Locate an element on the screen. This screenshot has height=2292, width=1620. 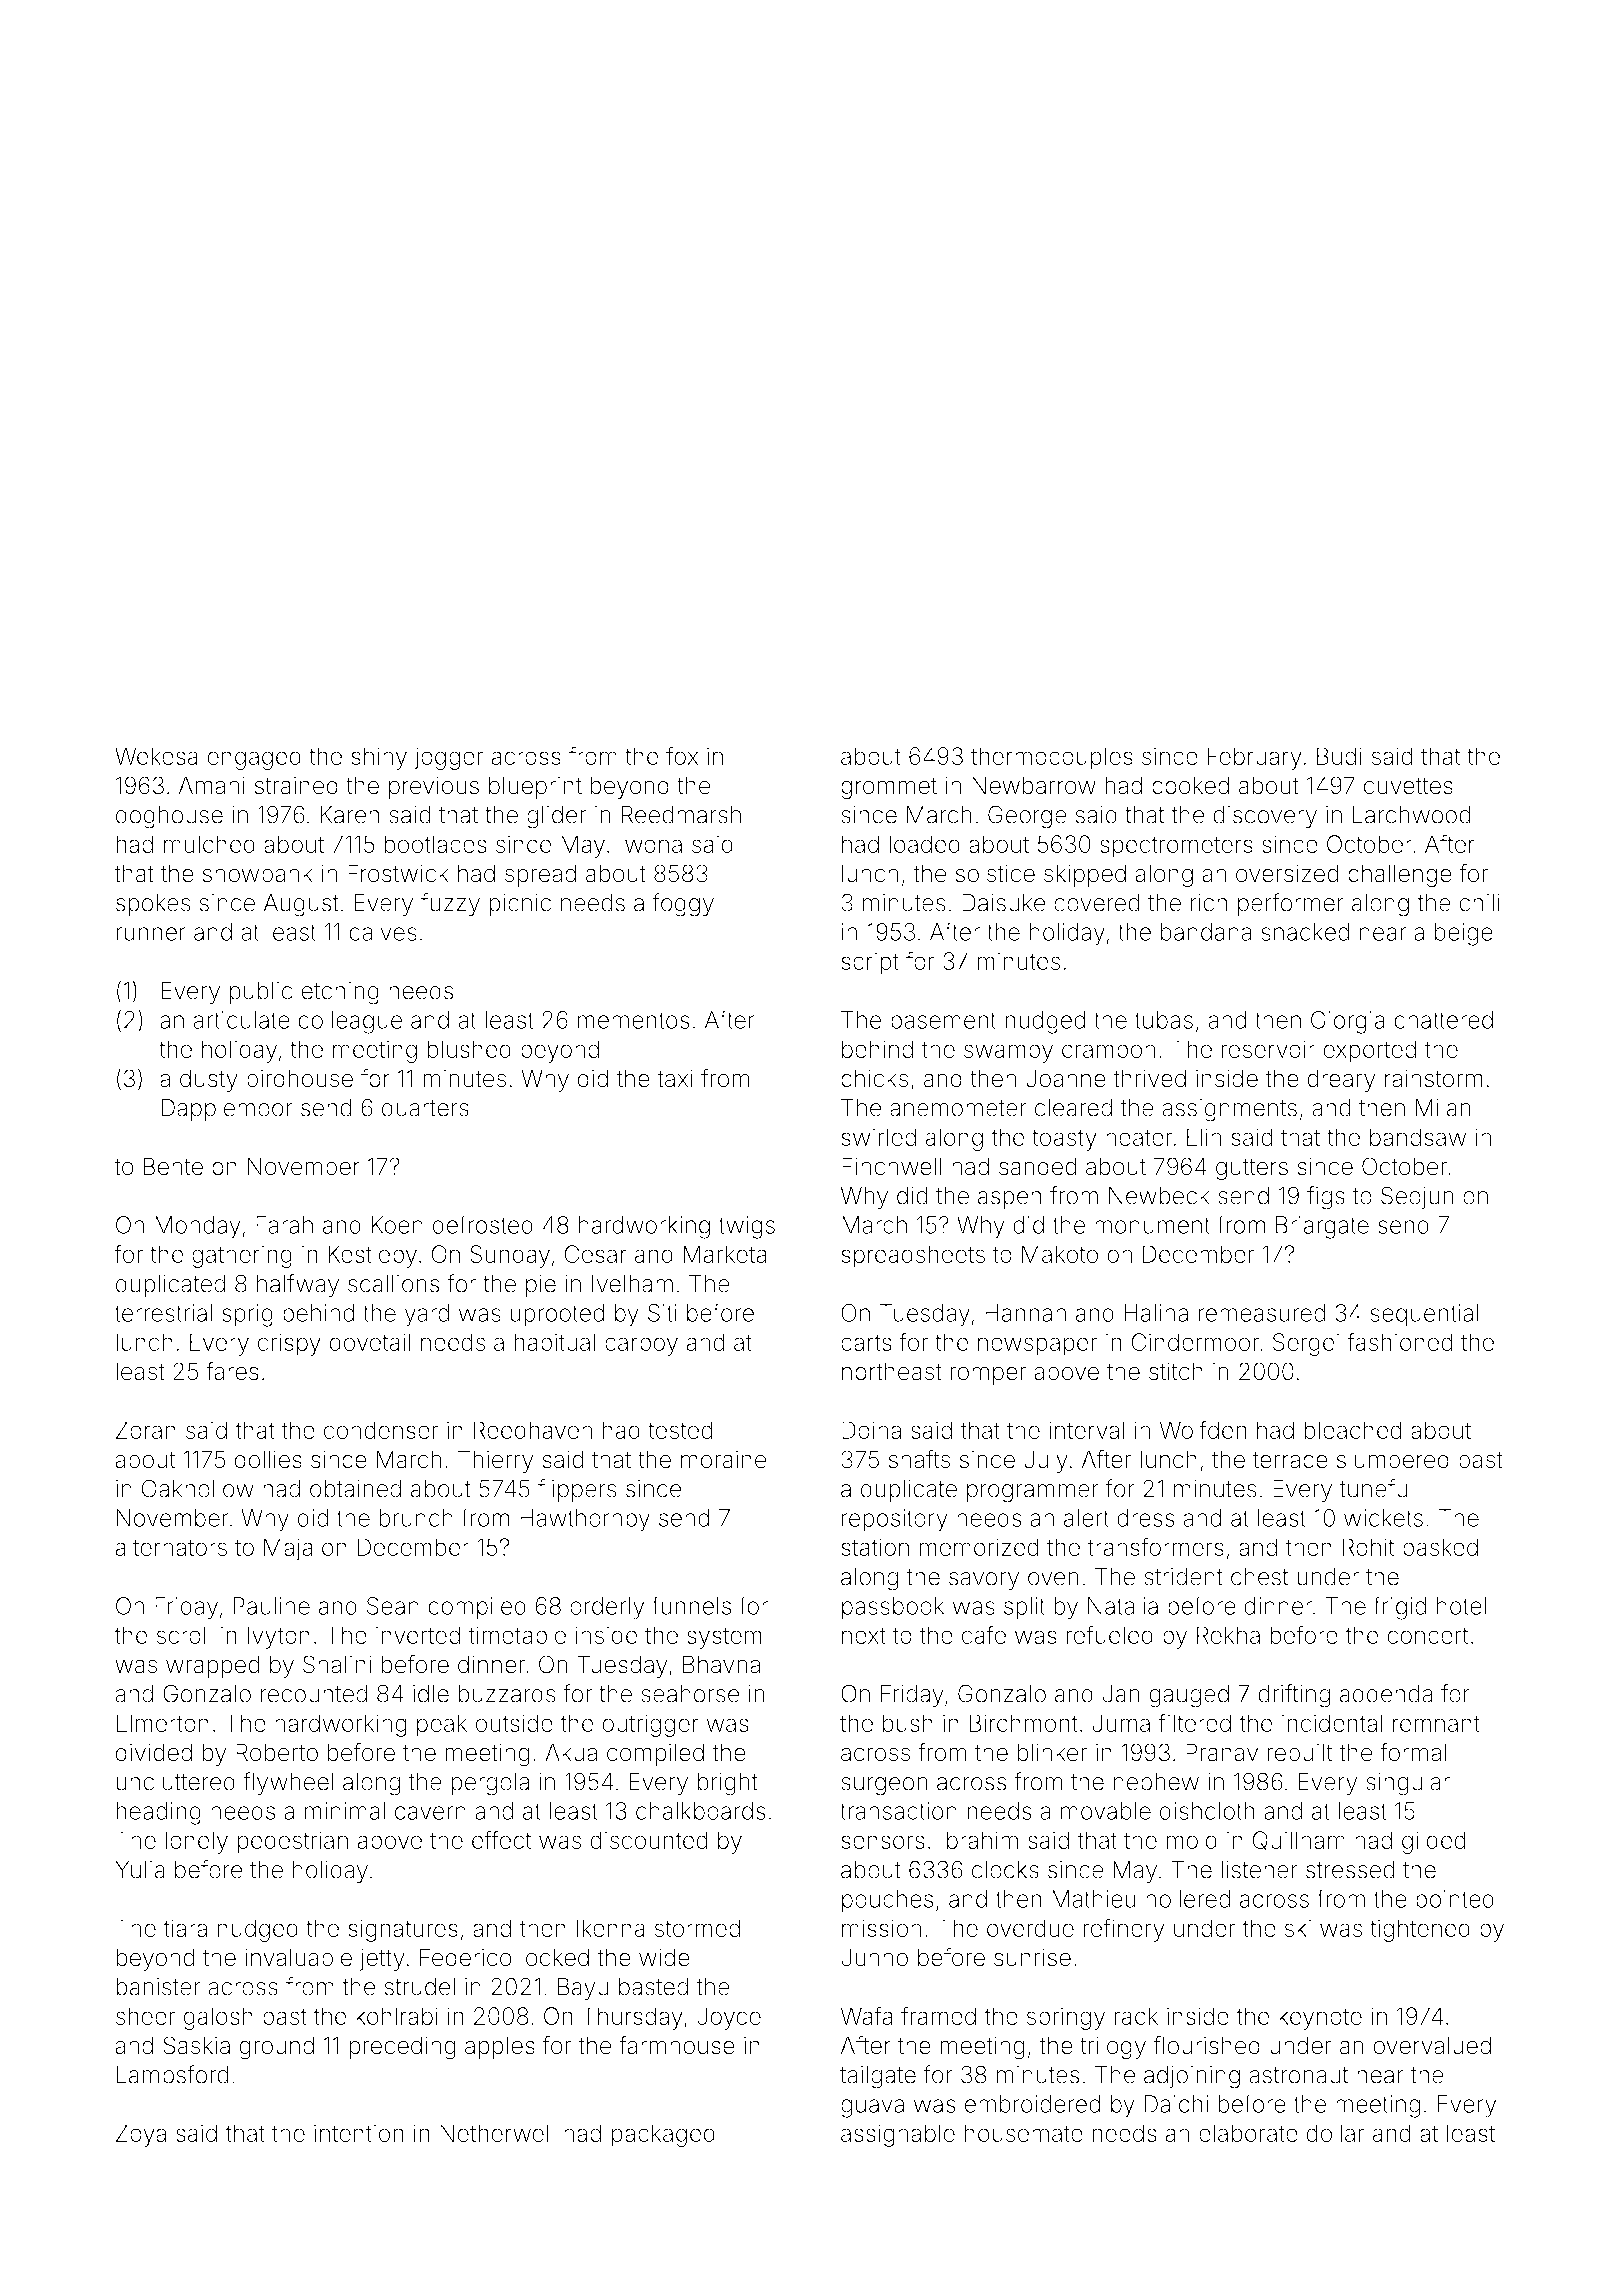
snacked is located at coordinates (1305, 932).
